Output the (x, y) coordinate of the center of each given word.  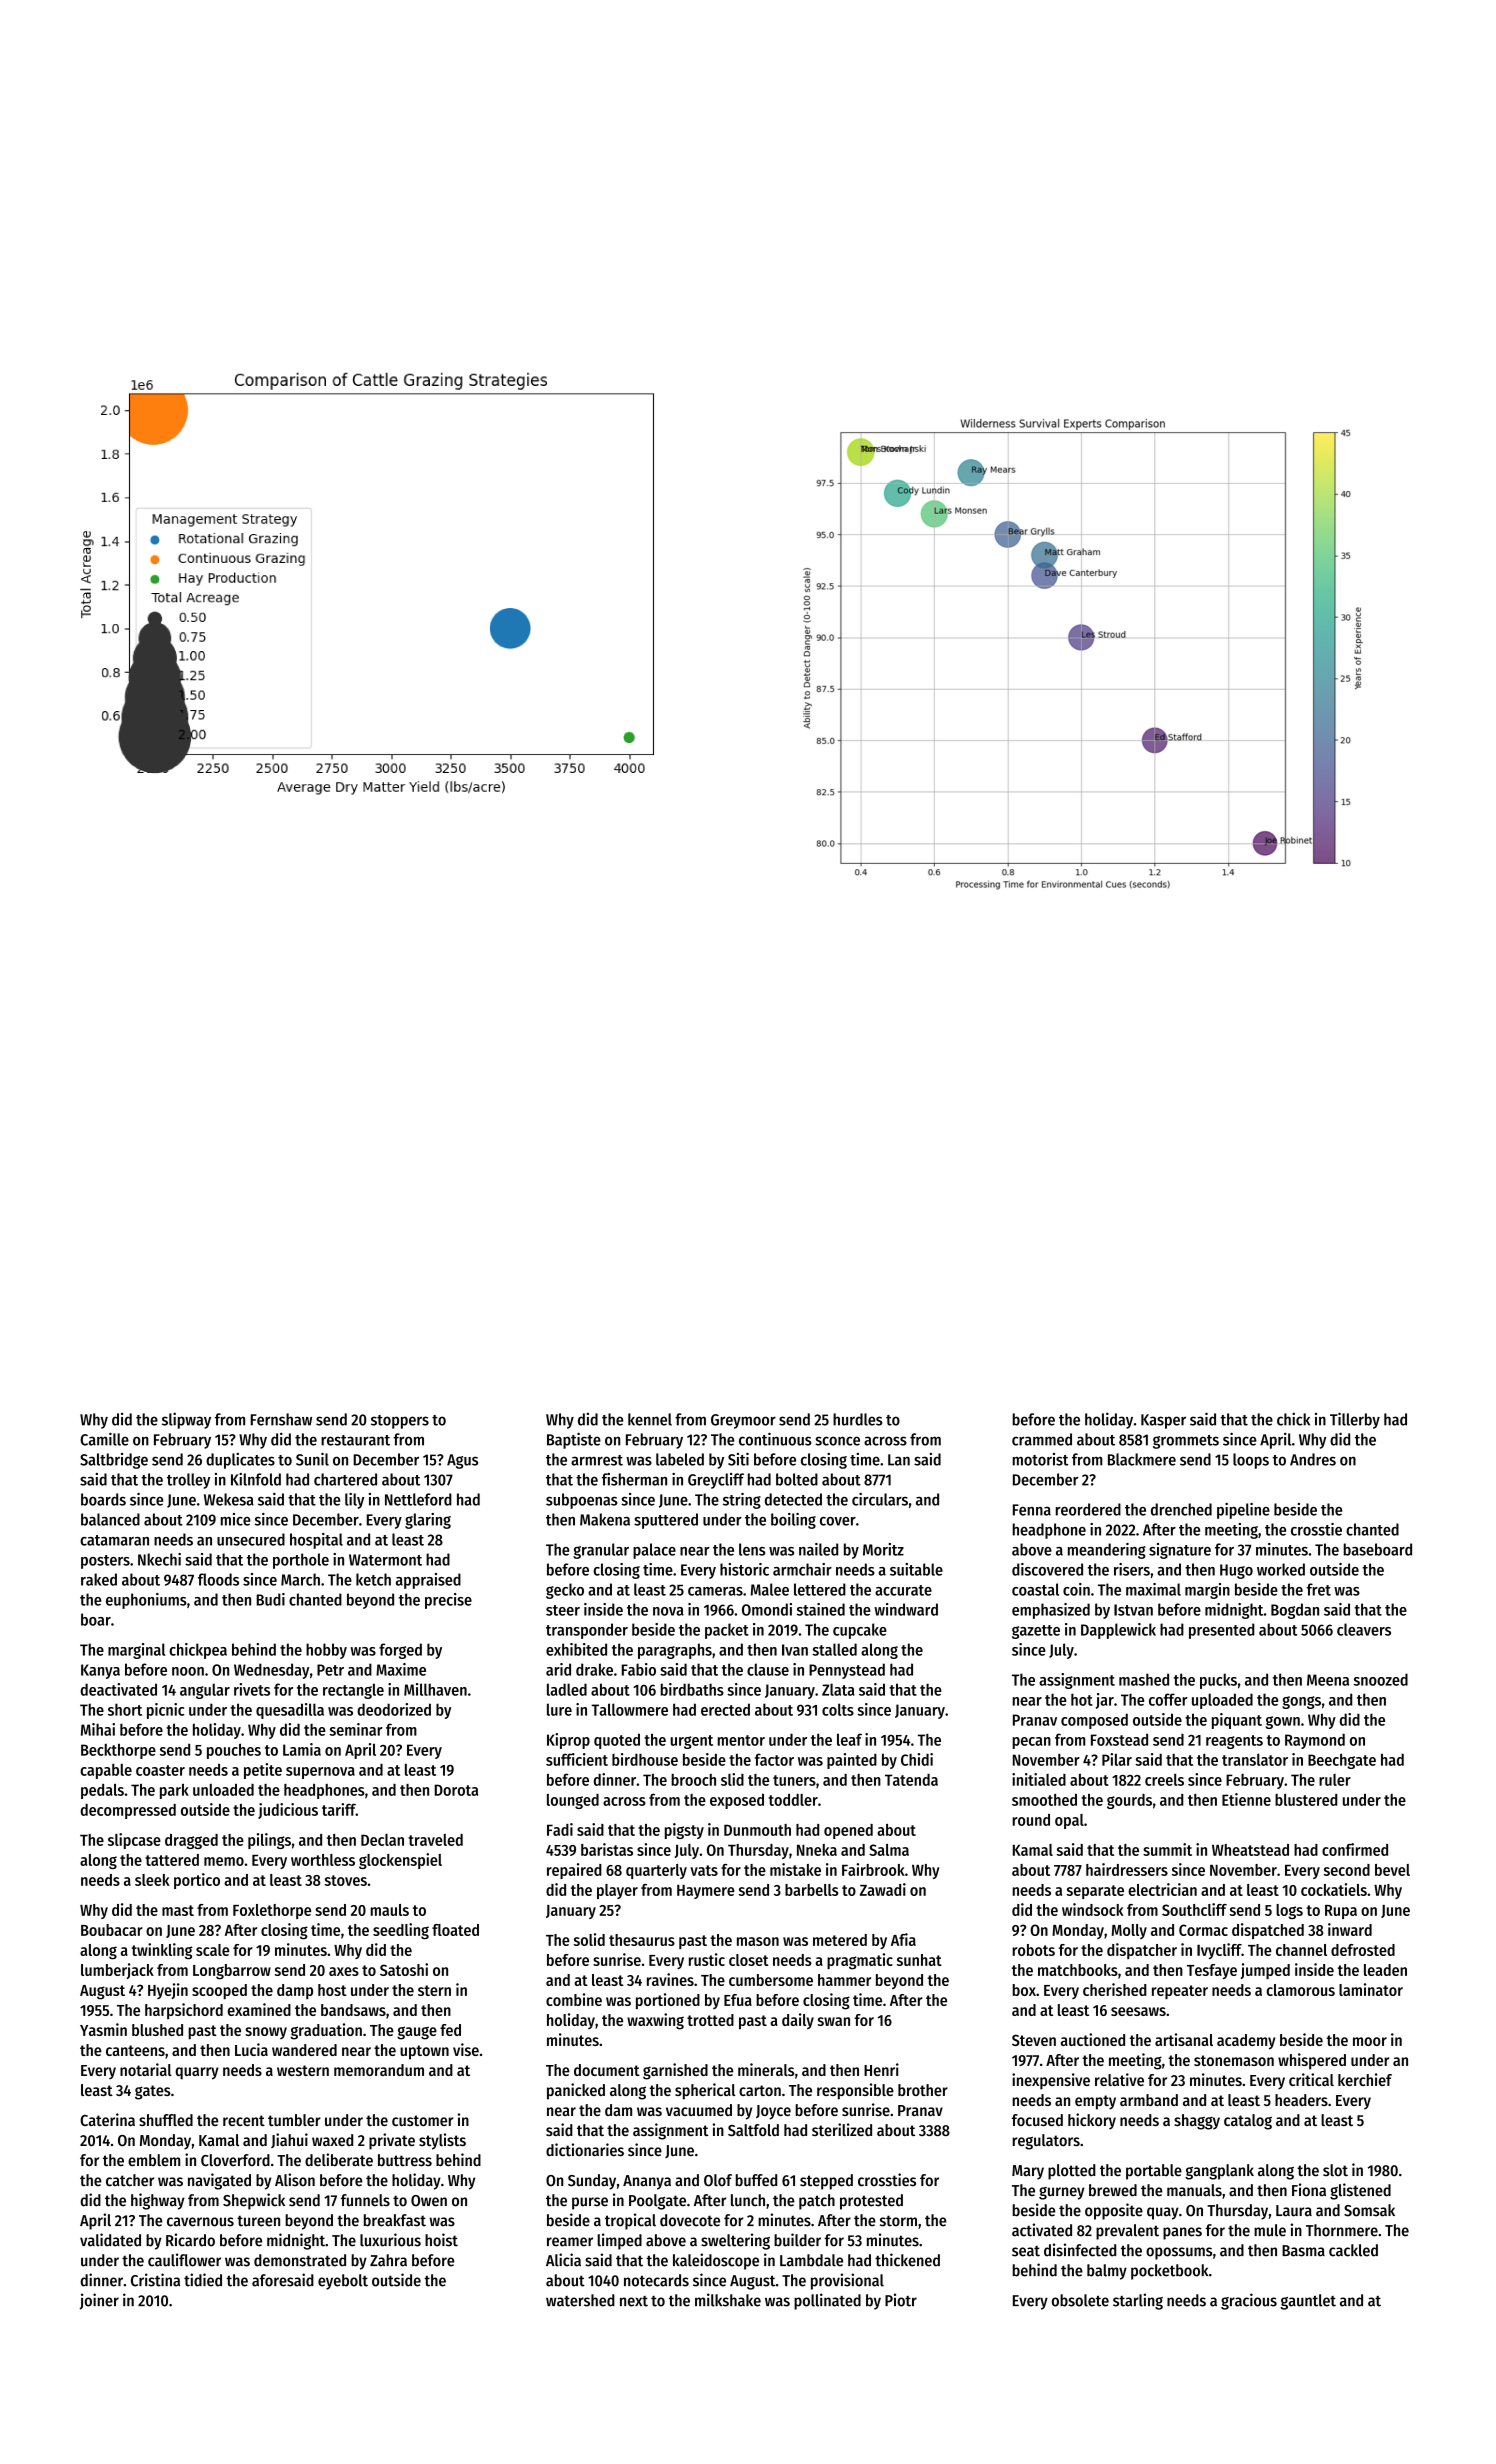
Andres (1313, 1459)
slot (1335, 2170)
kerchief (1365, 2079)
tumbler (294, 2120)
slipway (186, 1420)
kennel (650, 1419)
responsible (855, 2091)
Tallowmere (629, 1709)
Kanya (100, 1671)
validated (110, 2240)
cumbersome (771, 1980)
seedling (401, 1931)
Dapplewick (1118, 1631)
